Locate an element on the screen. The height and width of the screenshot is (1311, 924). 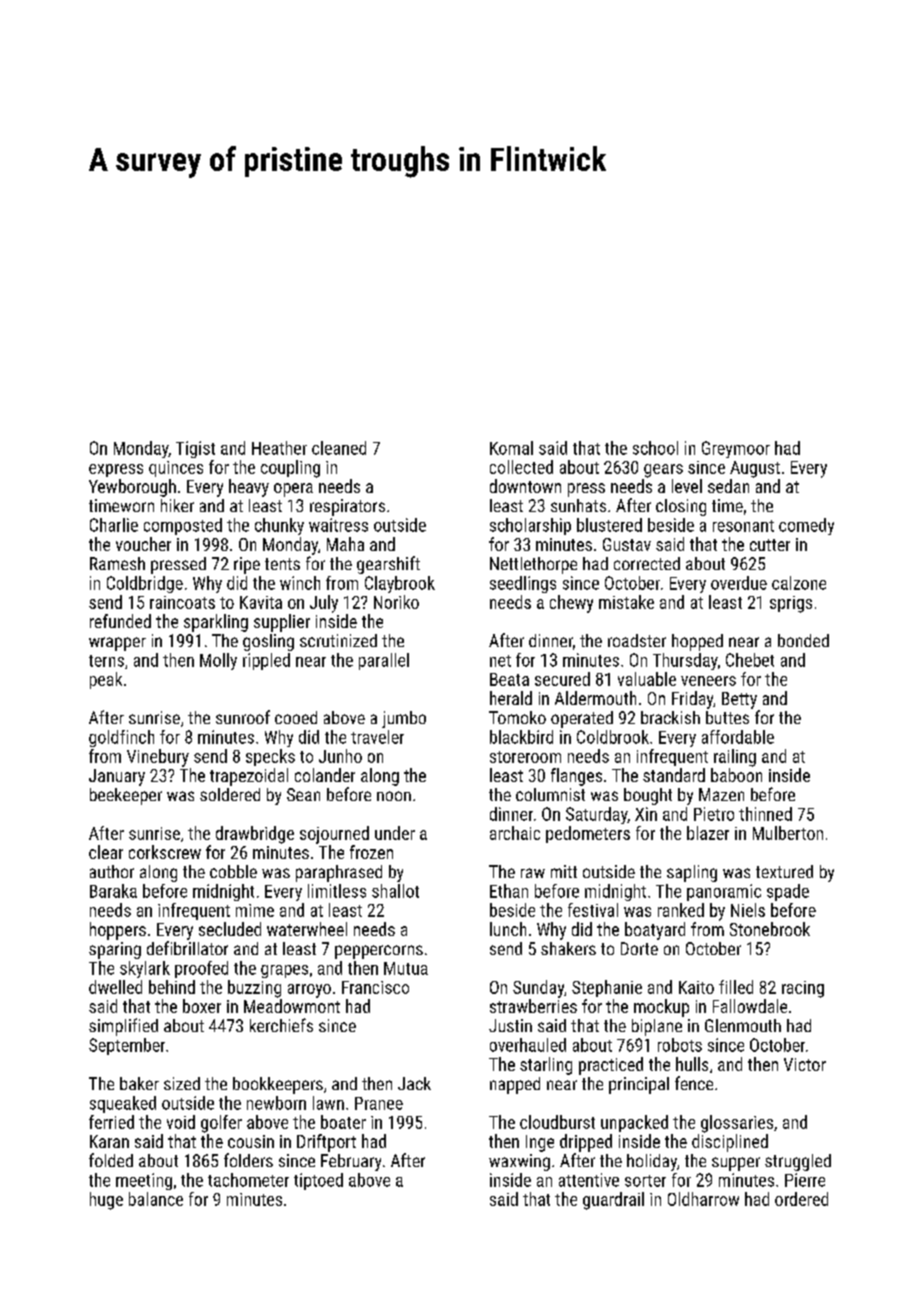
Tigist is located at coordinates (195, 449).
